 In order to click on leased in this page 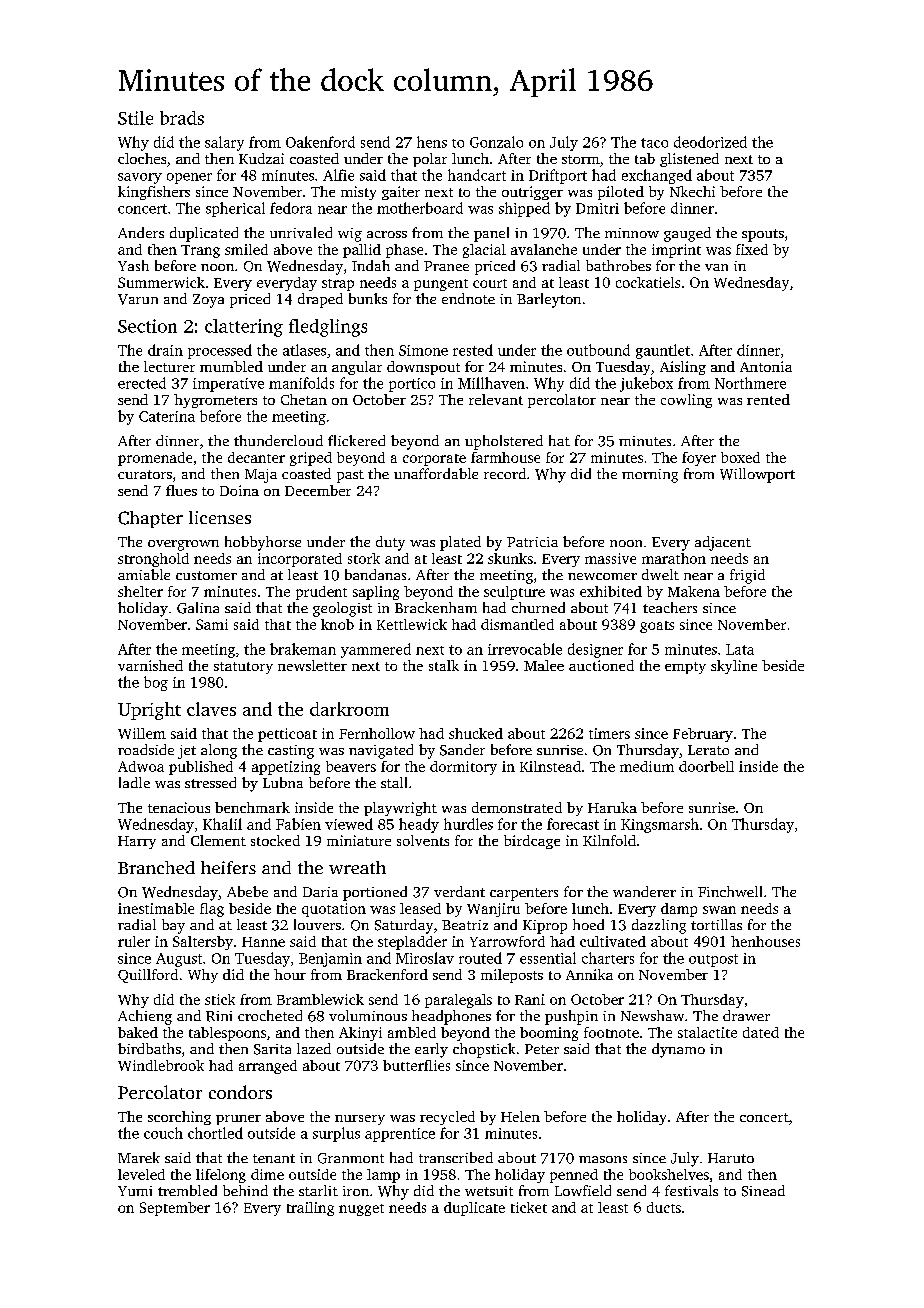, I will do `click(420, 908)`.
